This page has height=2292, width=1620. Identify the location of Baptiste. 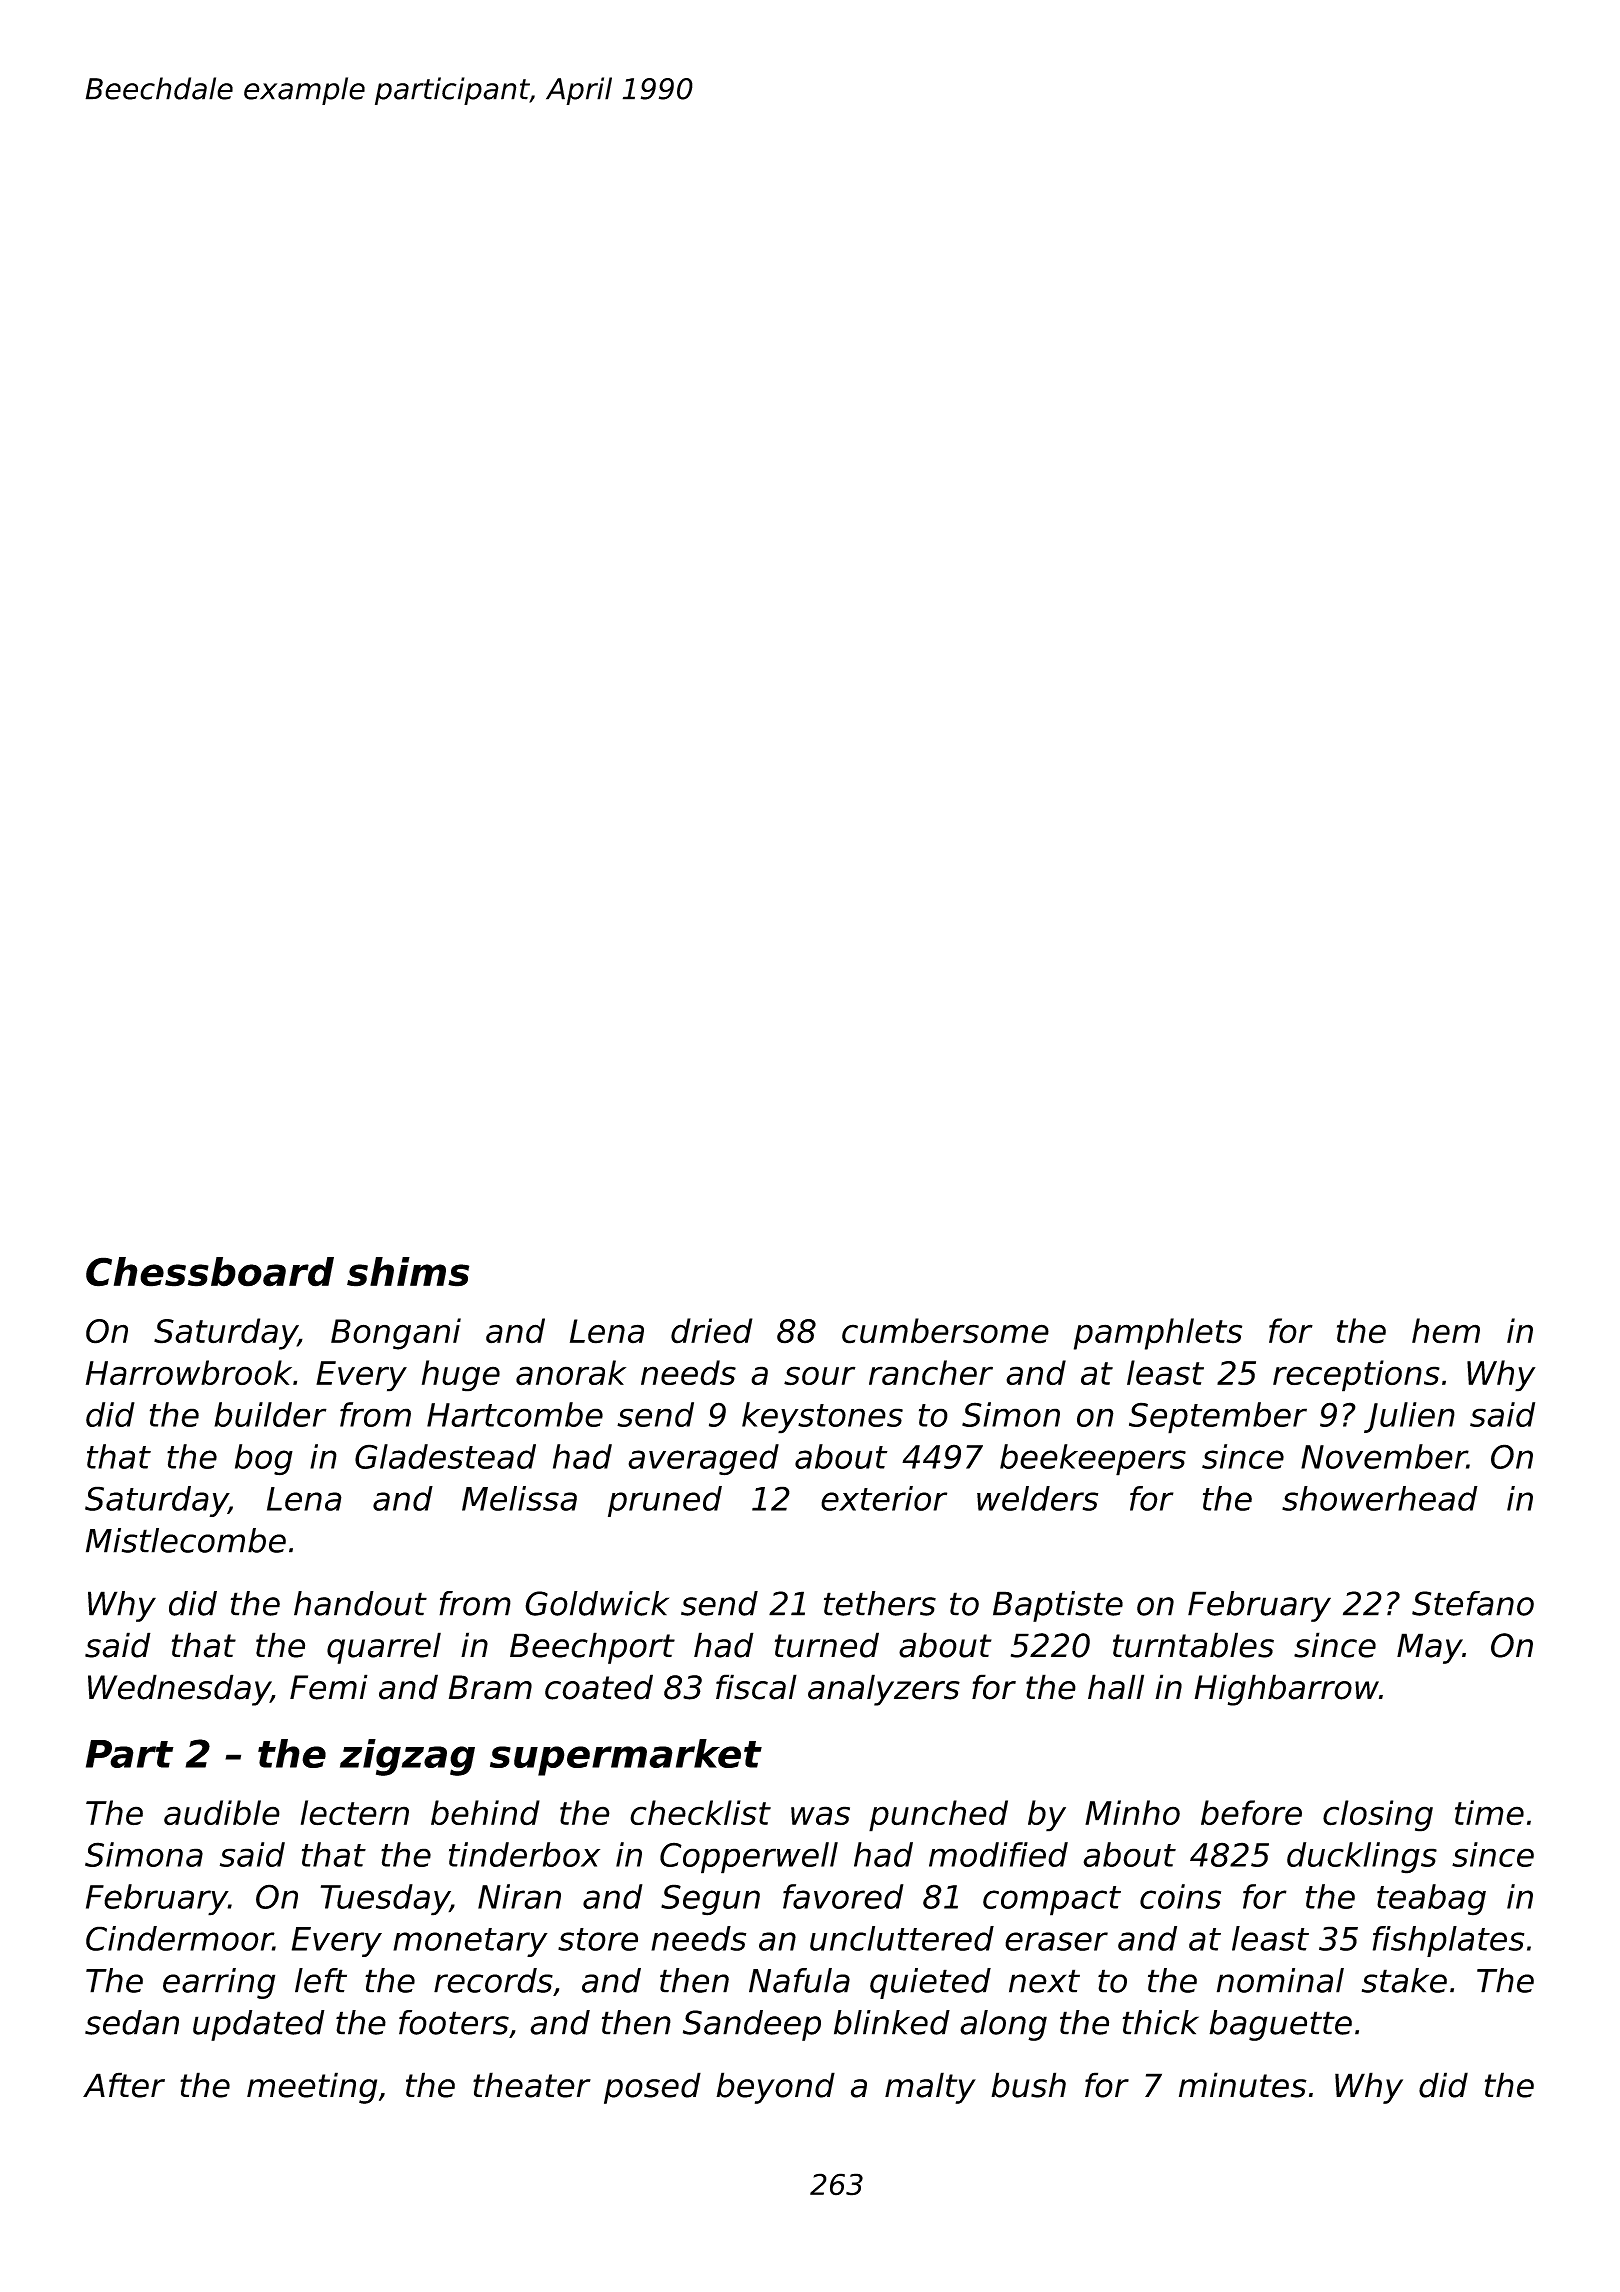
(1058, 1606).
